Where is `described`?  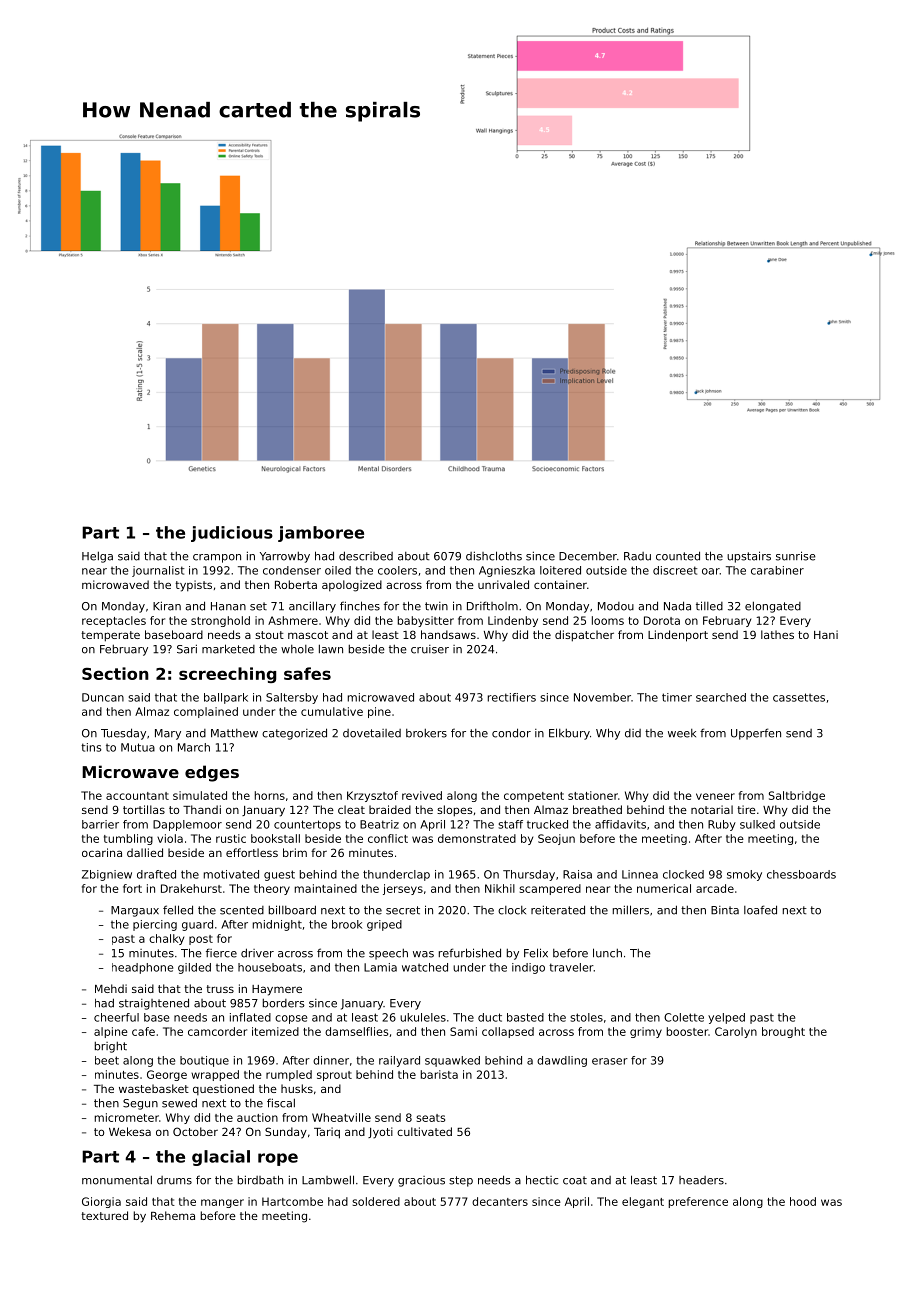
described is located at coordinates (366, 556).
